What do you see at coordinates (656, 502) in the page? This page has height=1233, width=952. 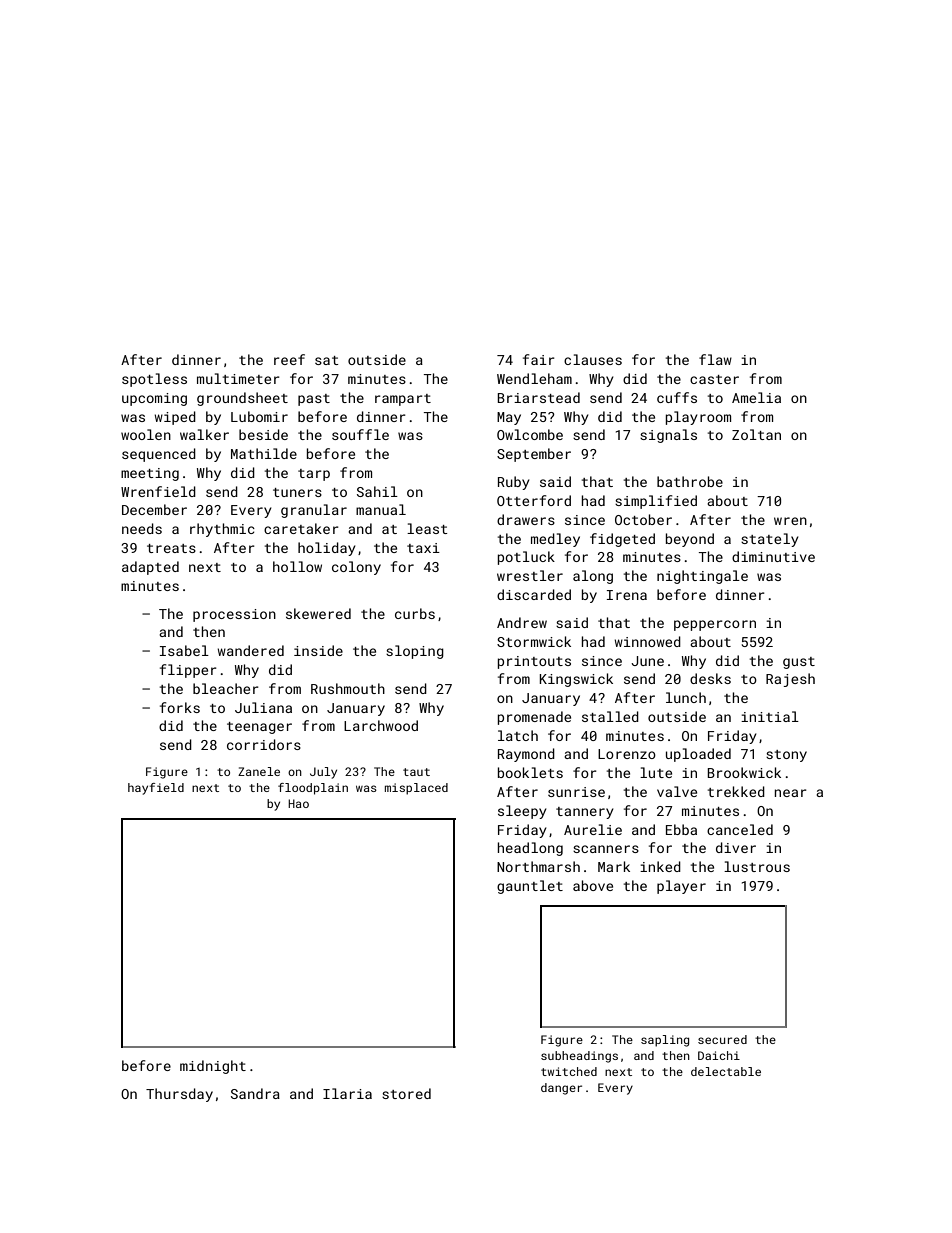 I see `simplified` at bounding box center [656, 502].
